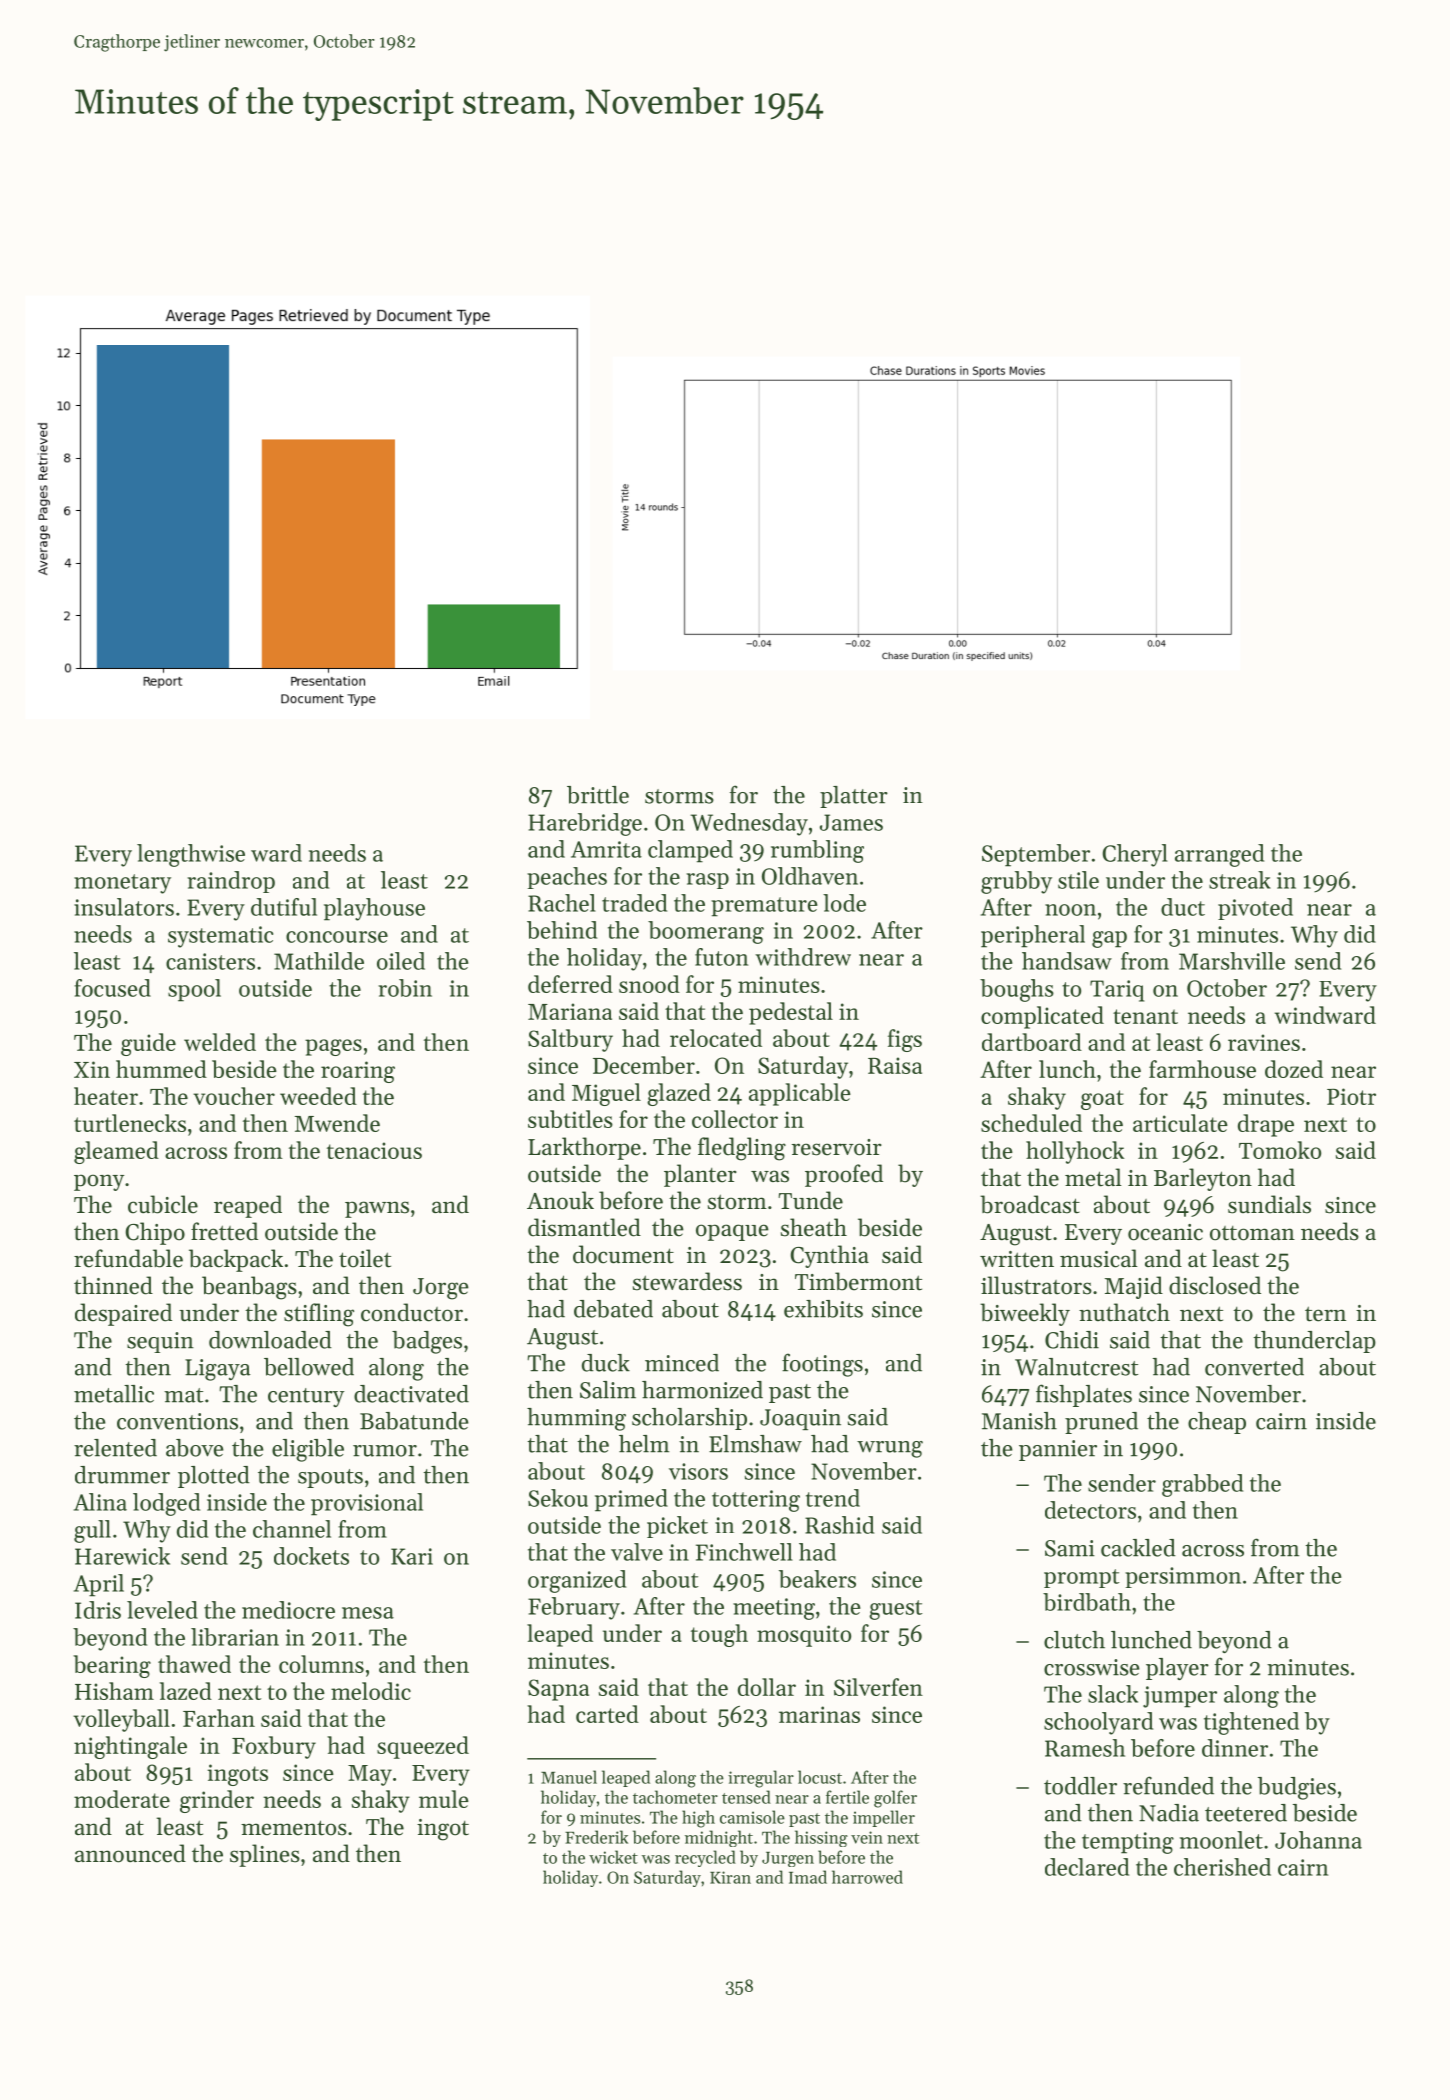 Image resolution: width=1450 pixels, height=2100 pixels. Describe the element at coordinates (854, 797) in the screenshot. I see `platter` at that location.
